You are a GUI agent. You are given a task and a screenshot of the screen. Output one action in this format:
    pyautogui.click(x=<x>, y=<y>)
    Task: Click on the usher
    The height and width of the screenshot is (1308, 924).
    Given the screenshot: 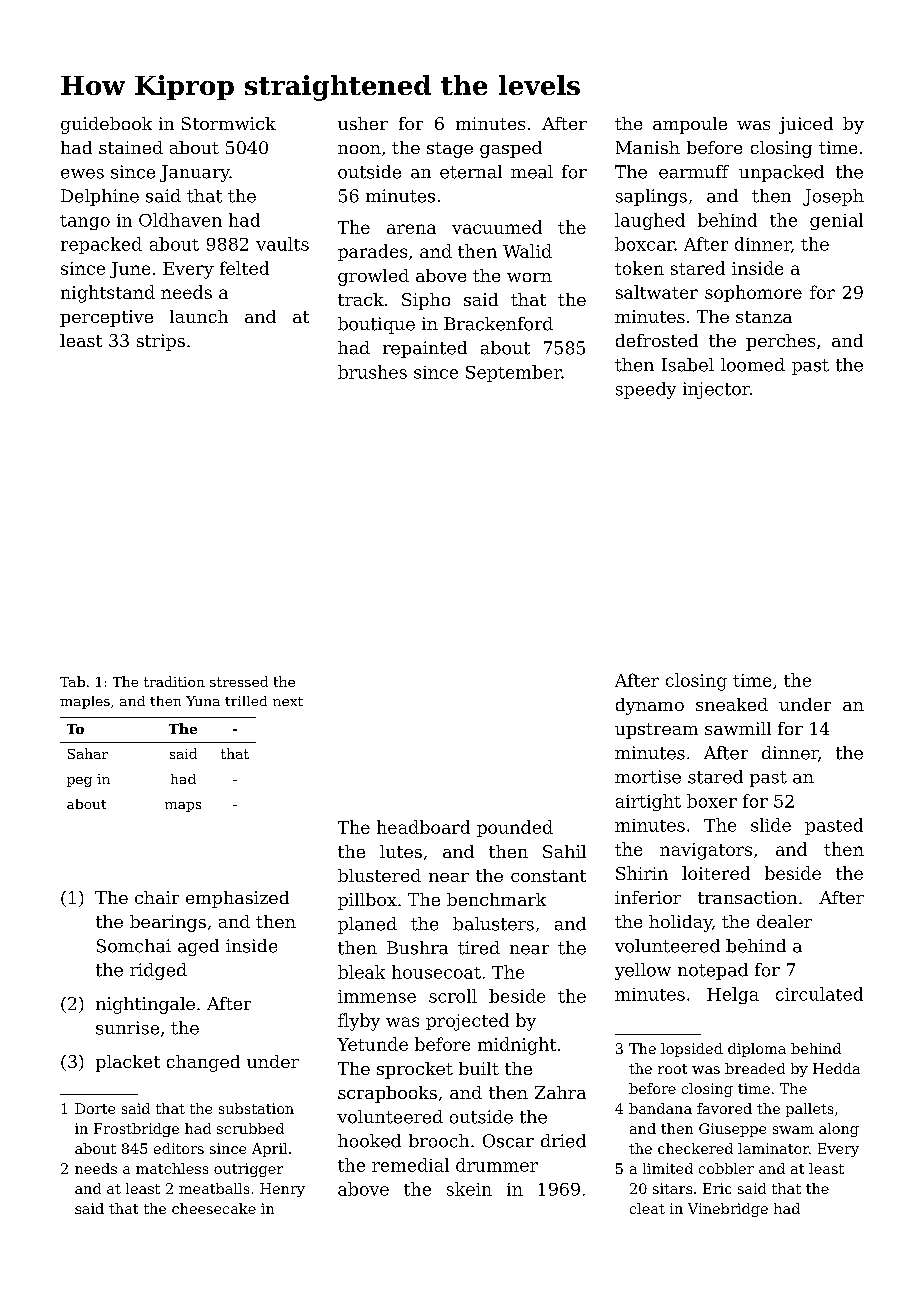 What is the action you would take?
    pyautogui.click(x=363, y=123)
